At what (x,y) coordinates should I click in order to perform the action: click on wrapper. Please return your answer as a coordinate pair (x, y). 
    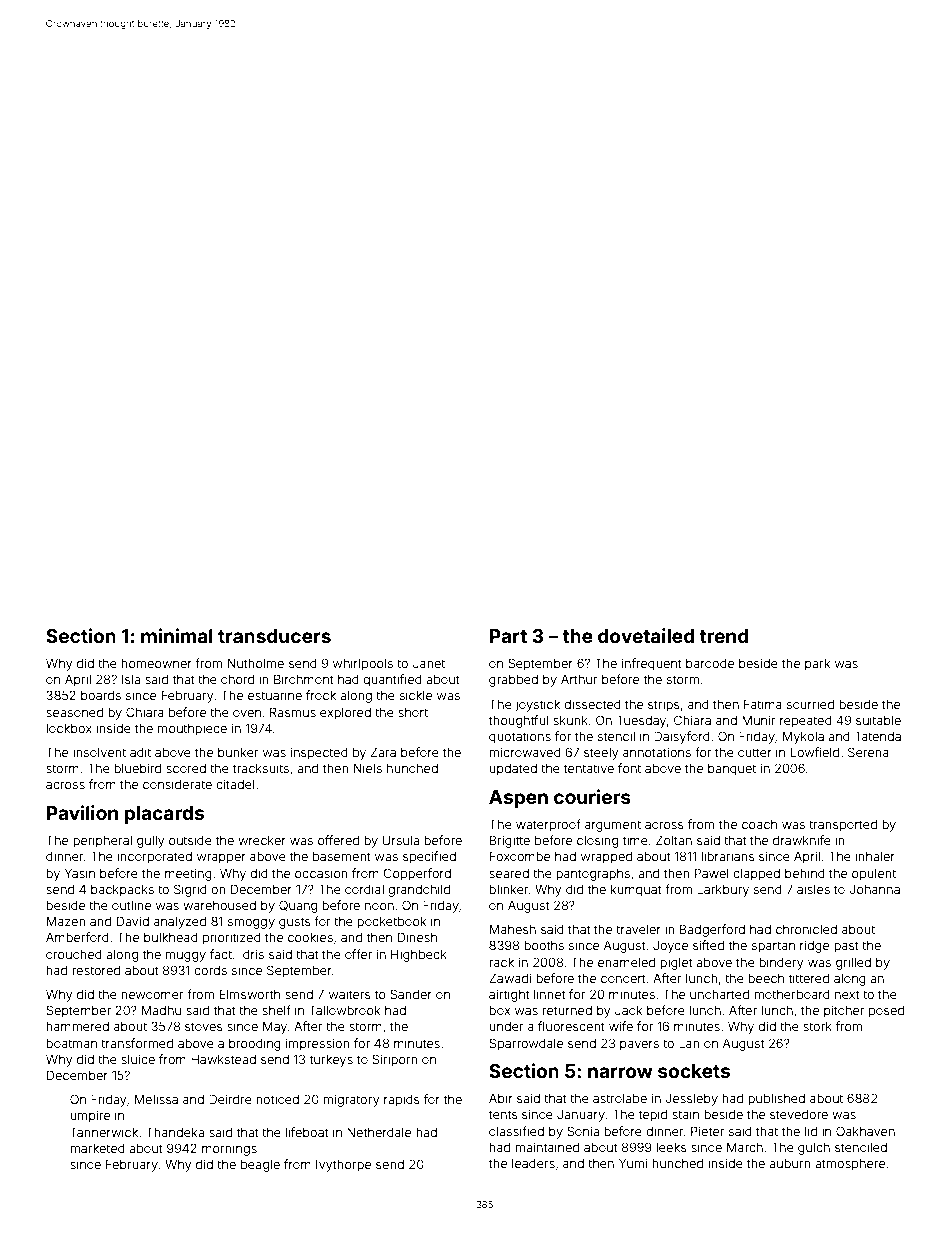
    Looking at the image, I should click on (221, 859).
